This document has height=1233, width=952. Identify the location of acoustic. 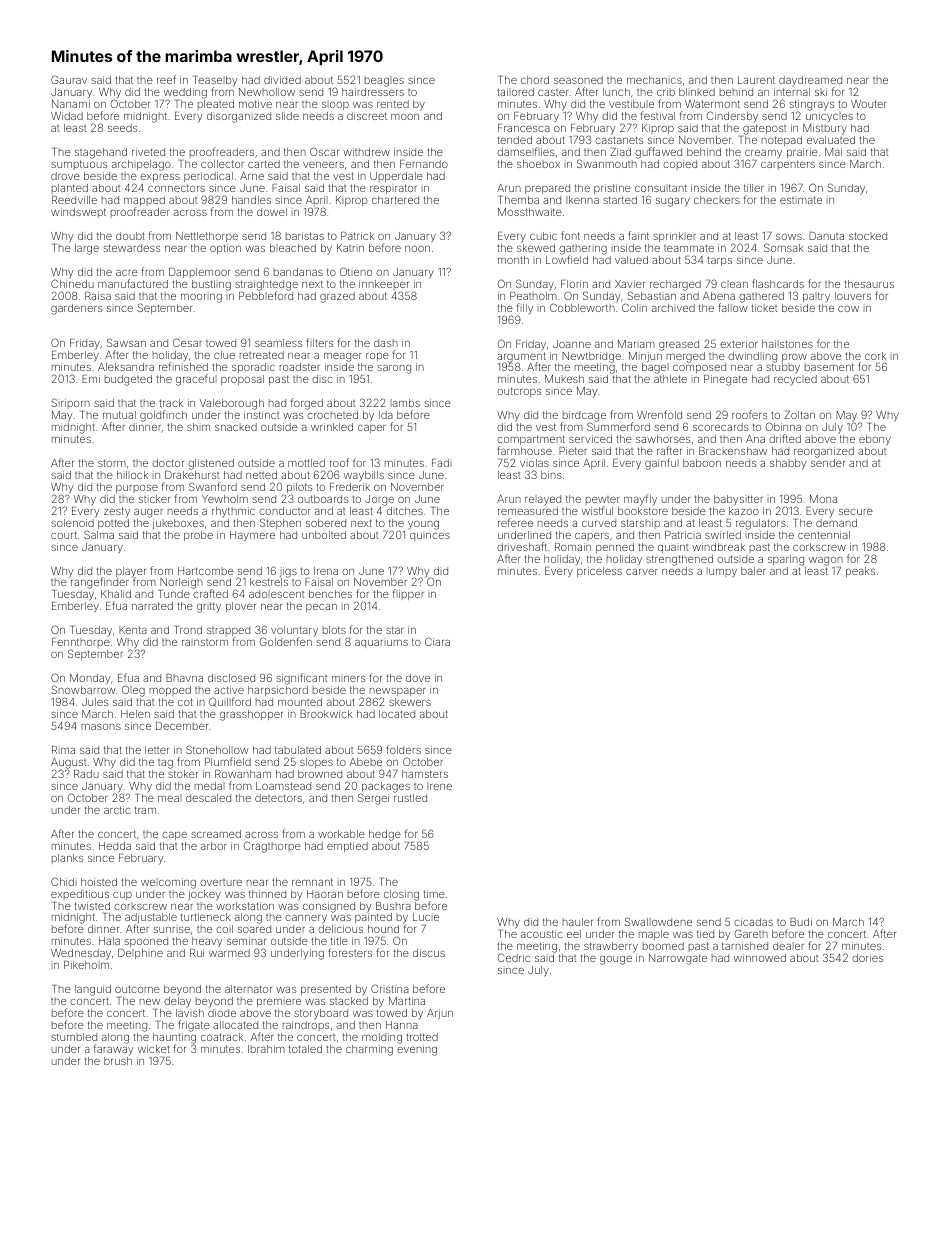
(541, 934).
